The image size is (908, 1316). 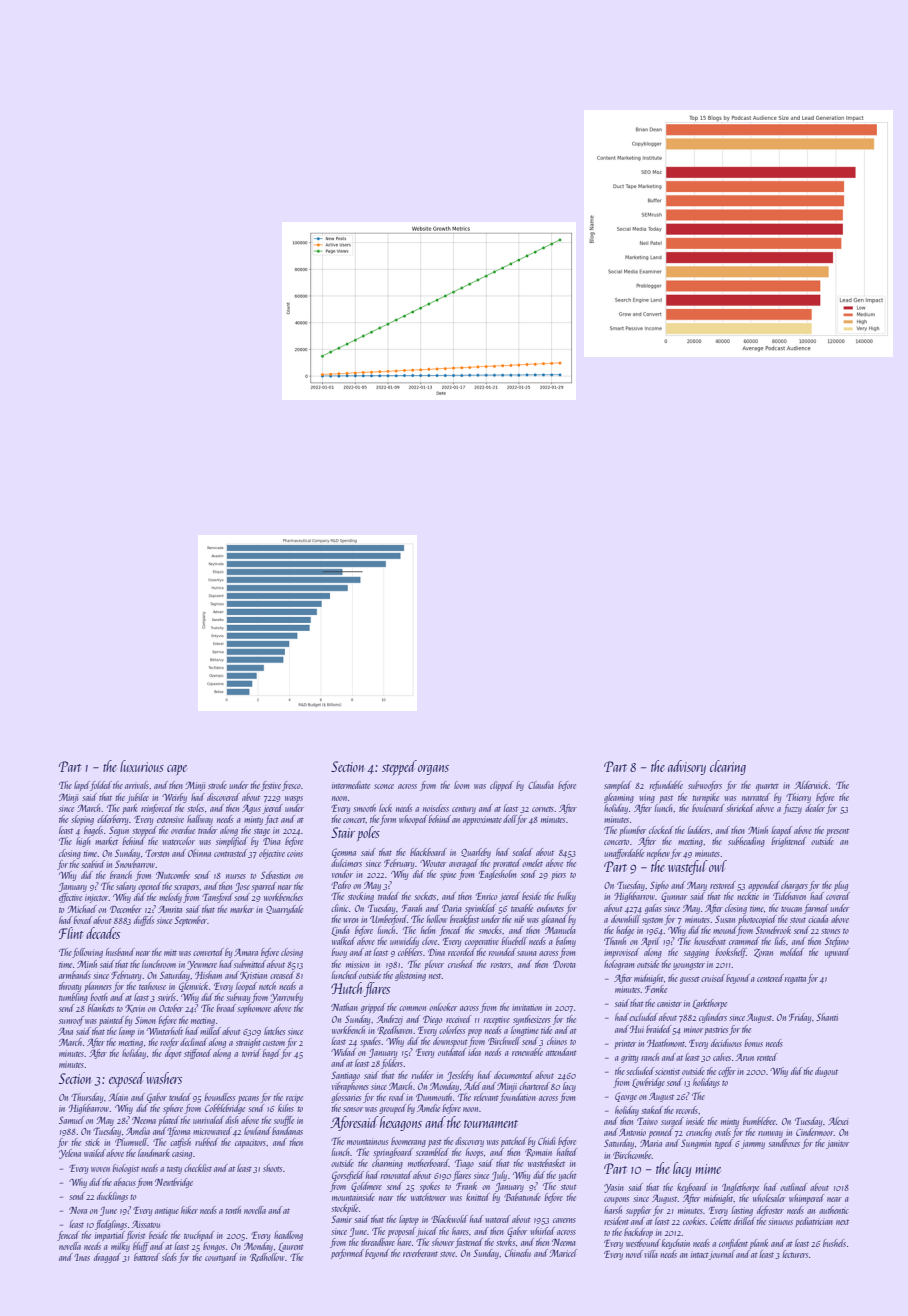 I want to click on cooperative, so click(x=482, y=942).
